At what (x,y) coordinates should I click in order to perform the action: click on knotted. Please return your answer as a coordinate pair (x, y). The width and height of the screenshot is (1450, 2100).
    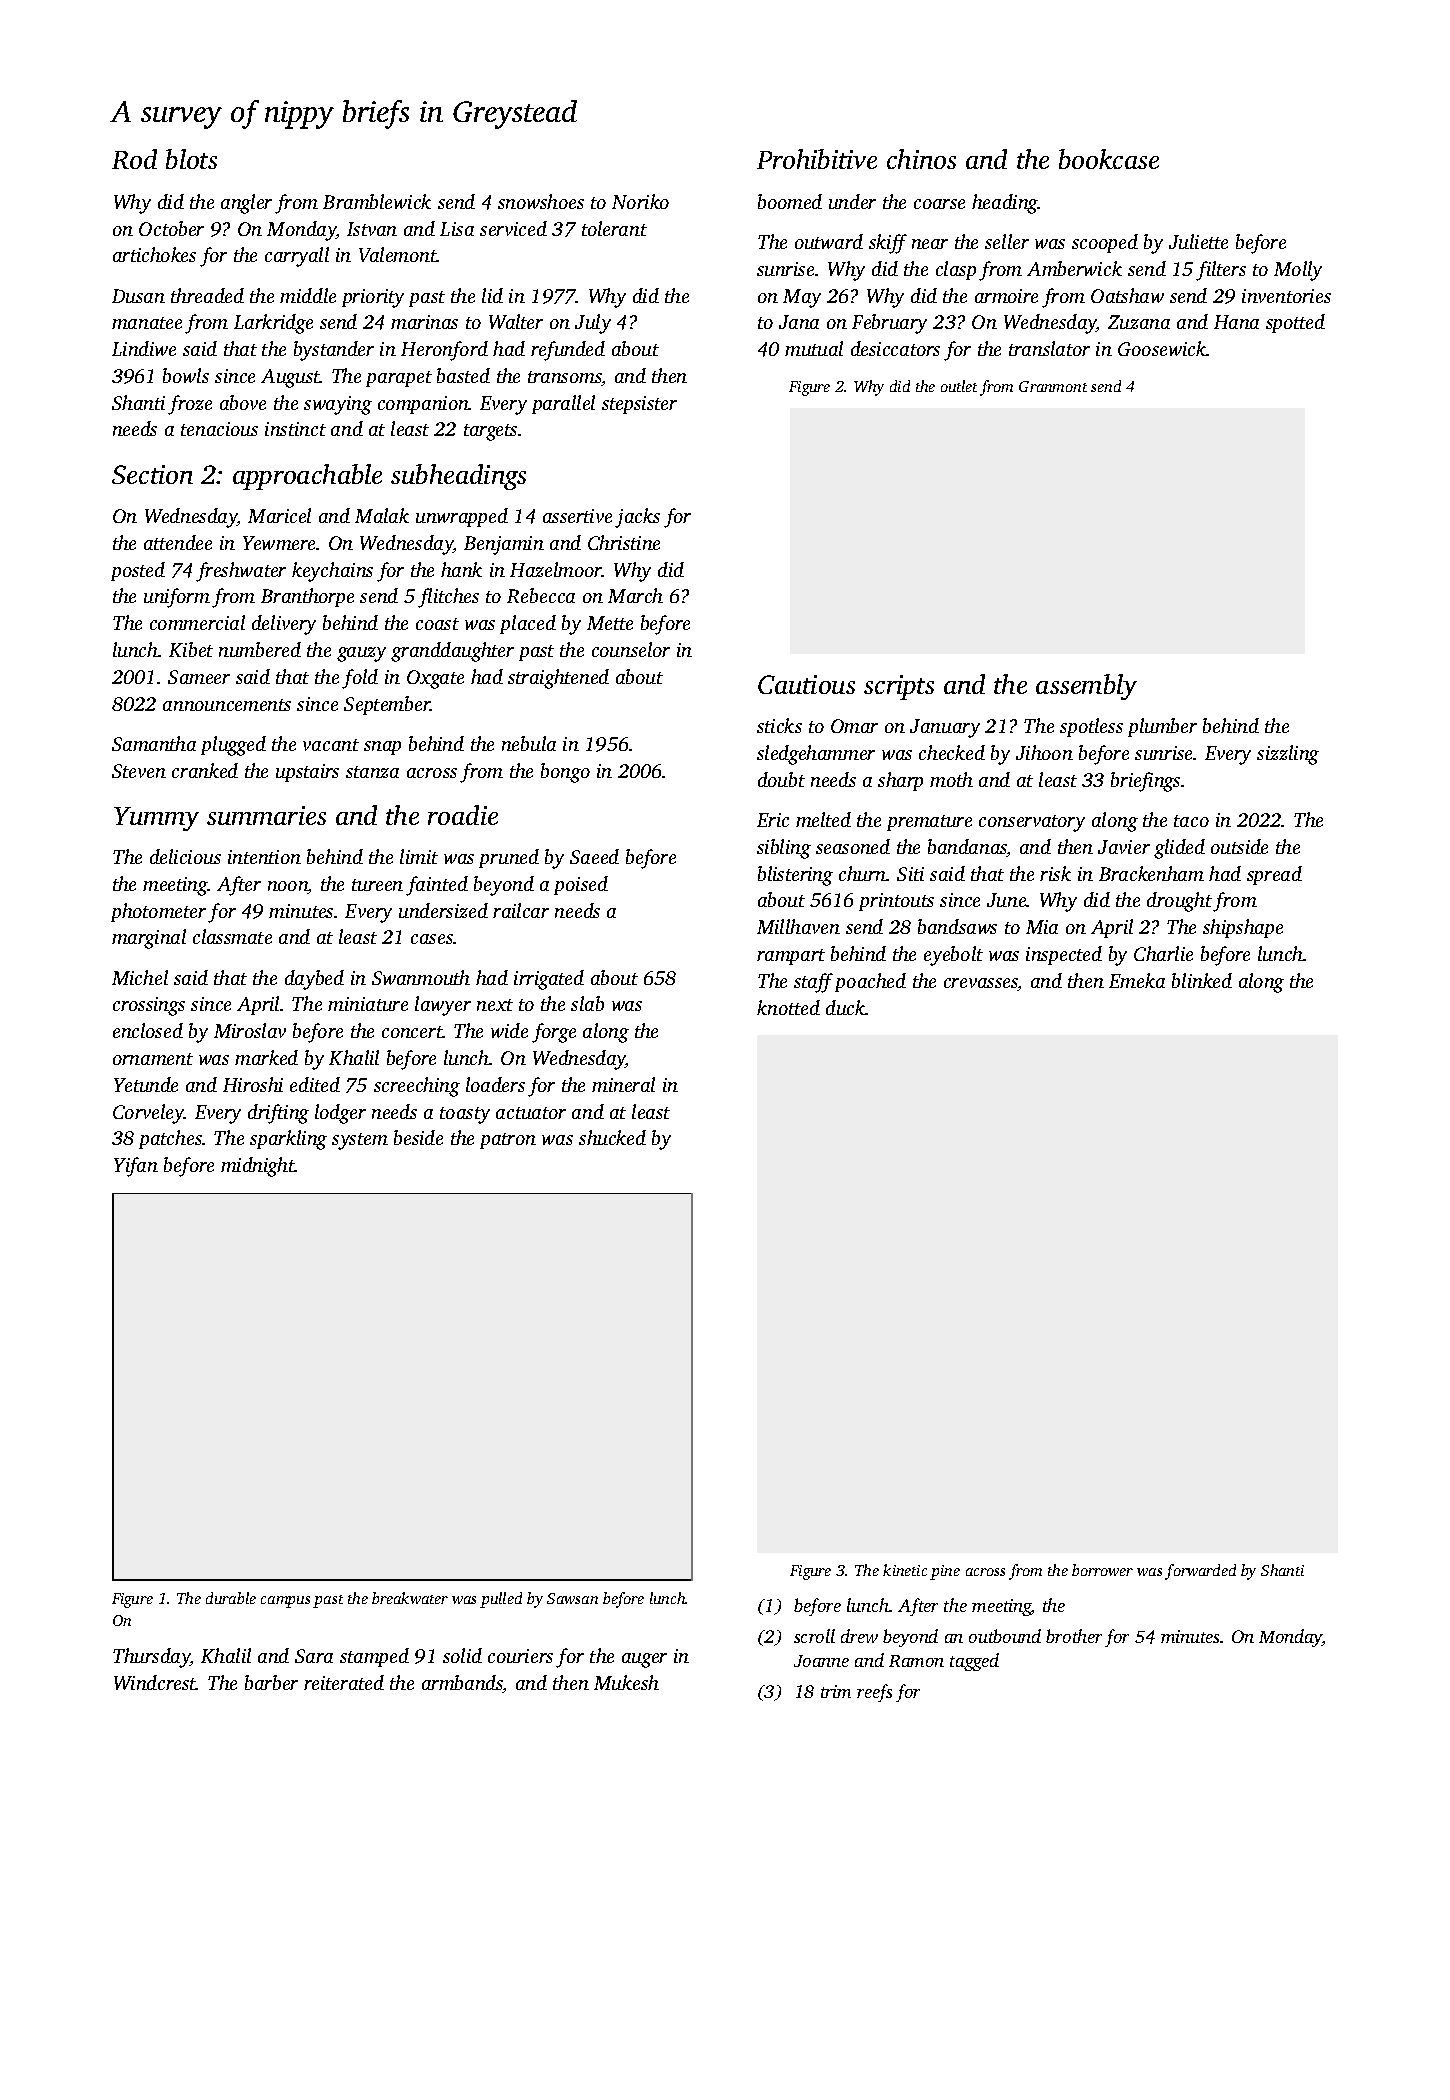
    Looking at the image, I should click on (788, 1007).
